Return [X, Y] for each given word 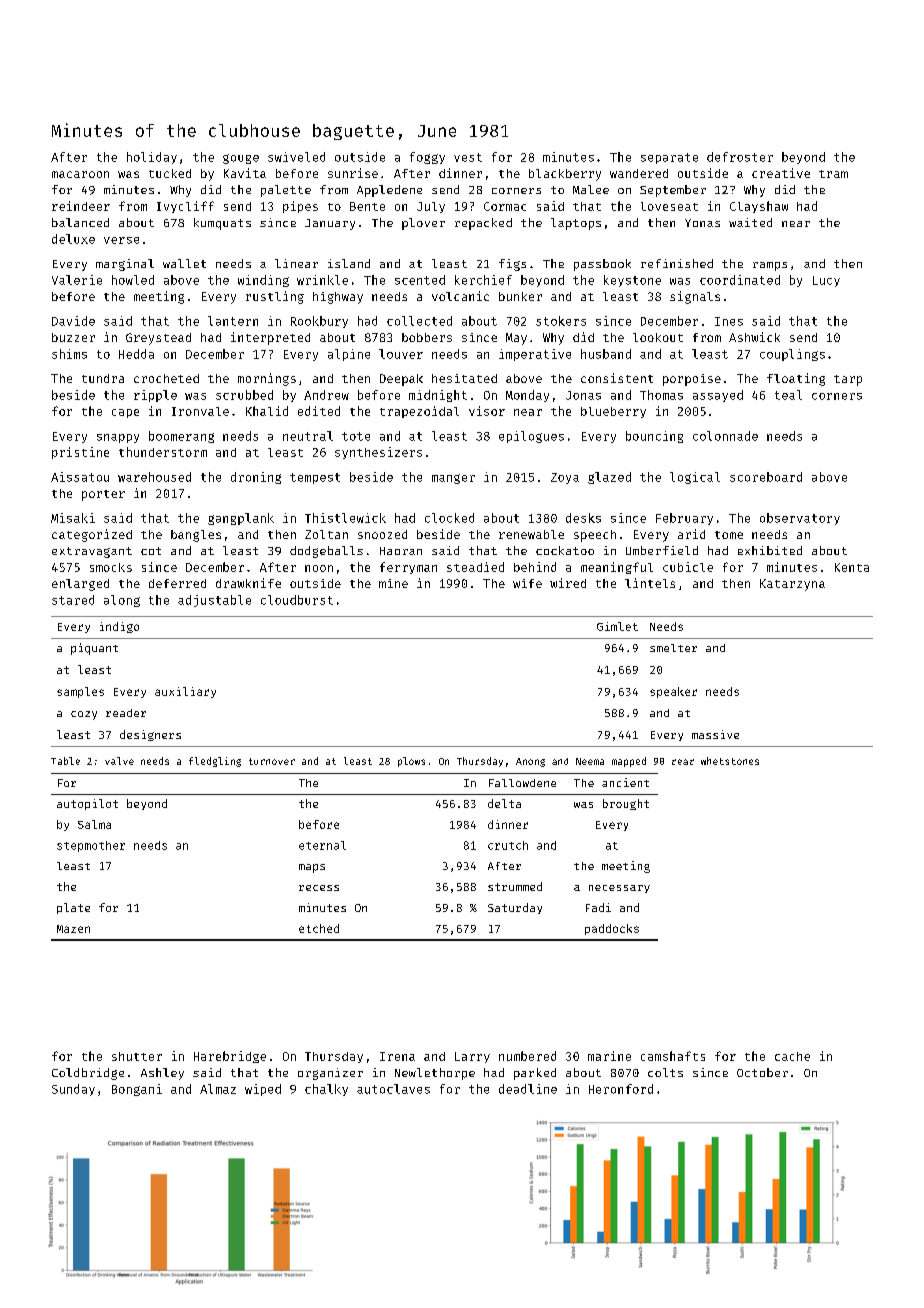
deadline [528, 1089]
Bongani [137, 1090]
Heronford [621, 1089]
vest [468, 157]
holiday [152, 158]
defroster [740, 157]
